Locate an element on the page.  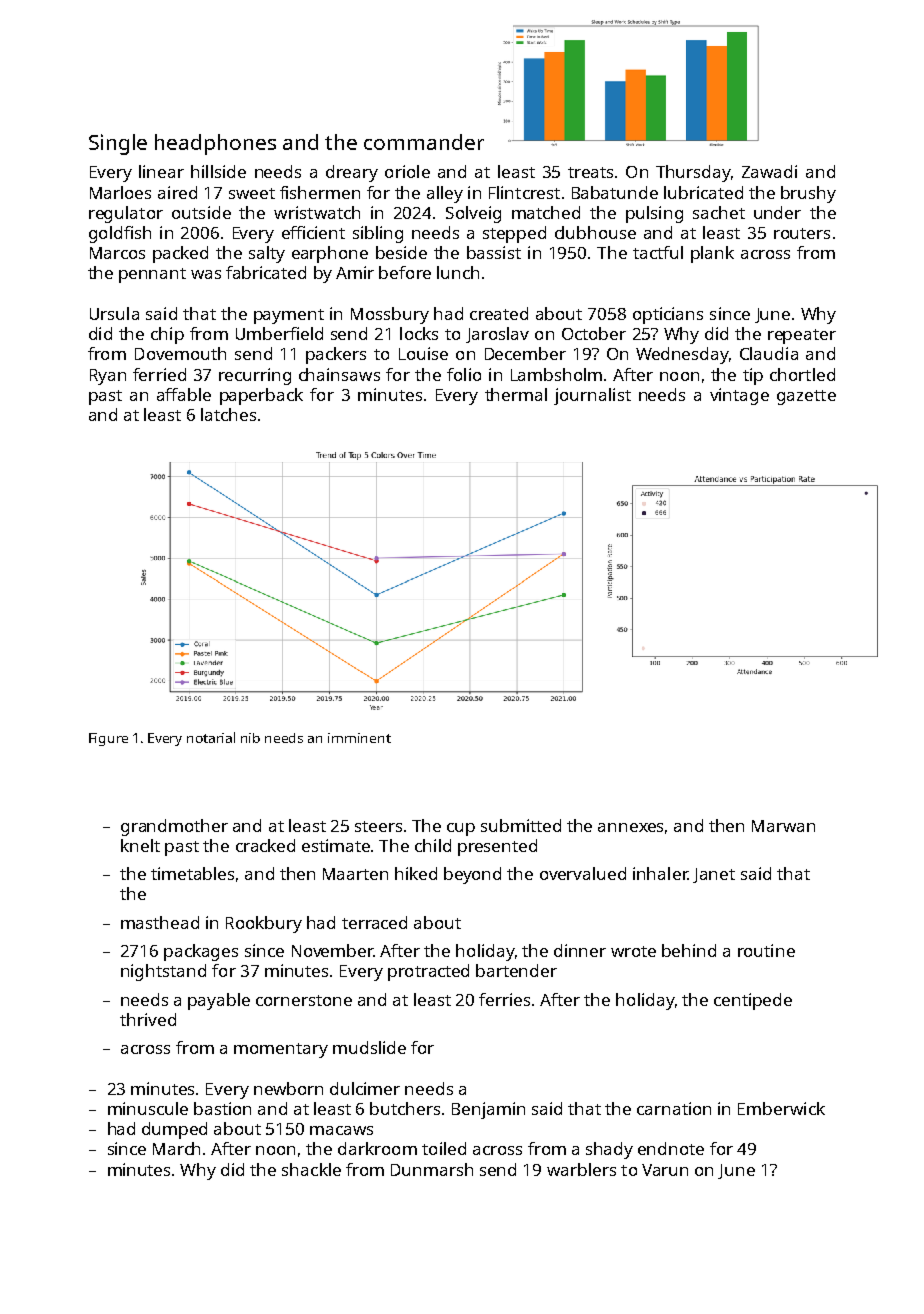
Single is located at coordinates (118, 144).
